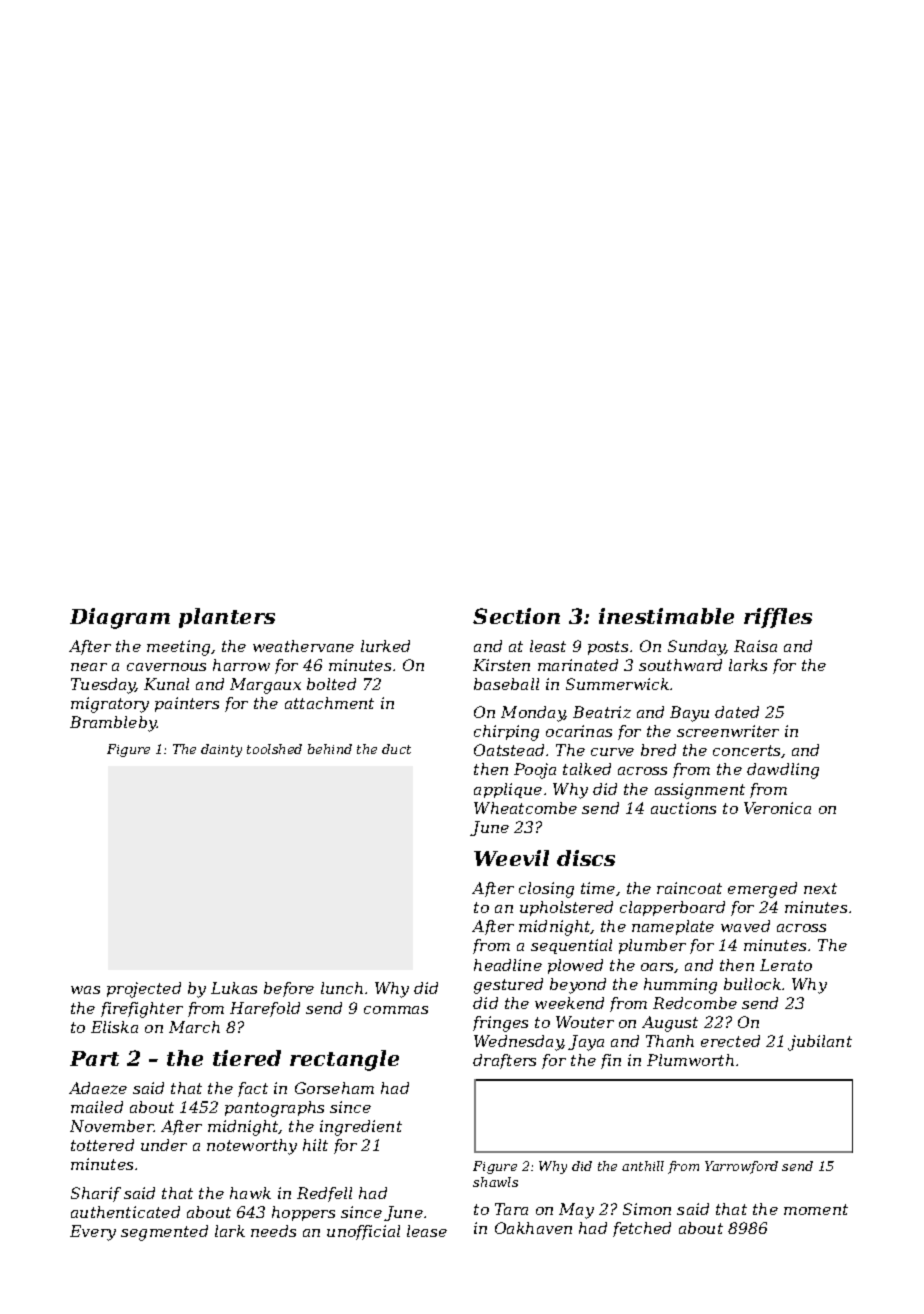  I want to click on duct, so click(396, 749).
